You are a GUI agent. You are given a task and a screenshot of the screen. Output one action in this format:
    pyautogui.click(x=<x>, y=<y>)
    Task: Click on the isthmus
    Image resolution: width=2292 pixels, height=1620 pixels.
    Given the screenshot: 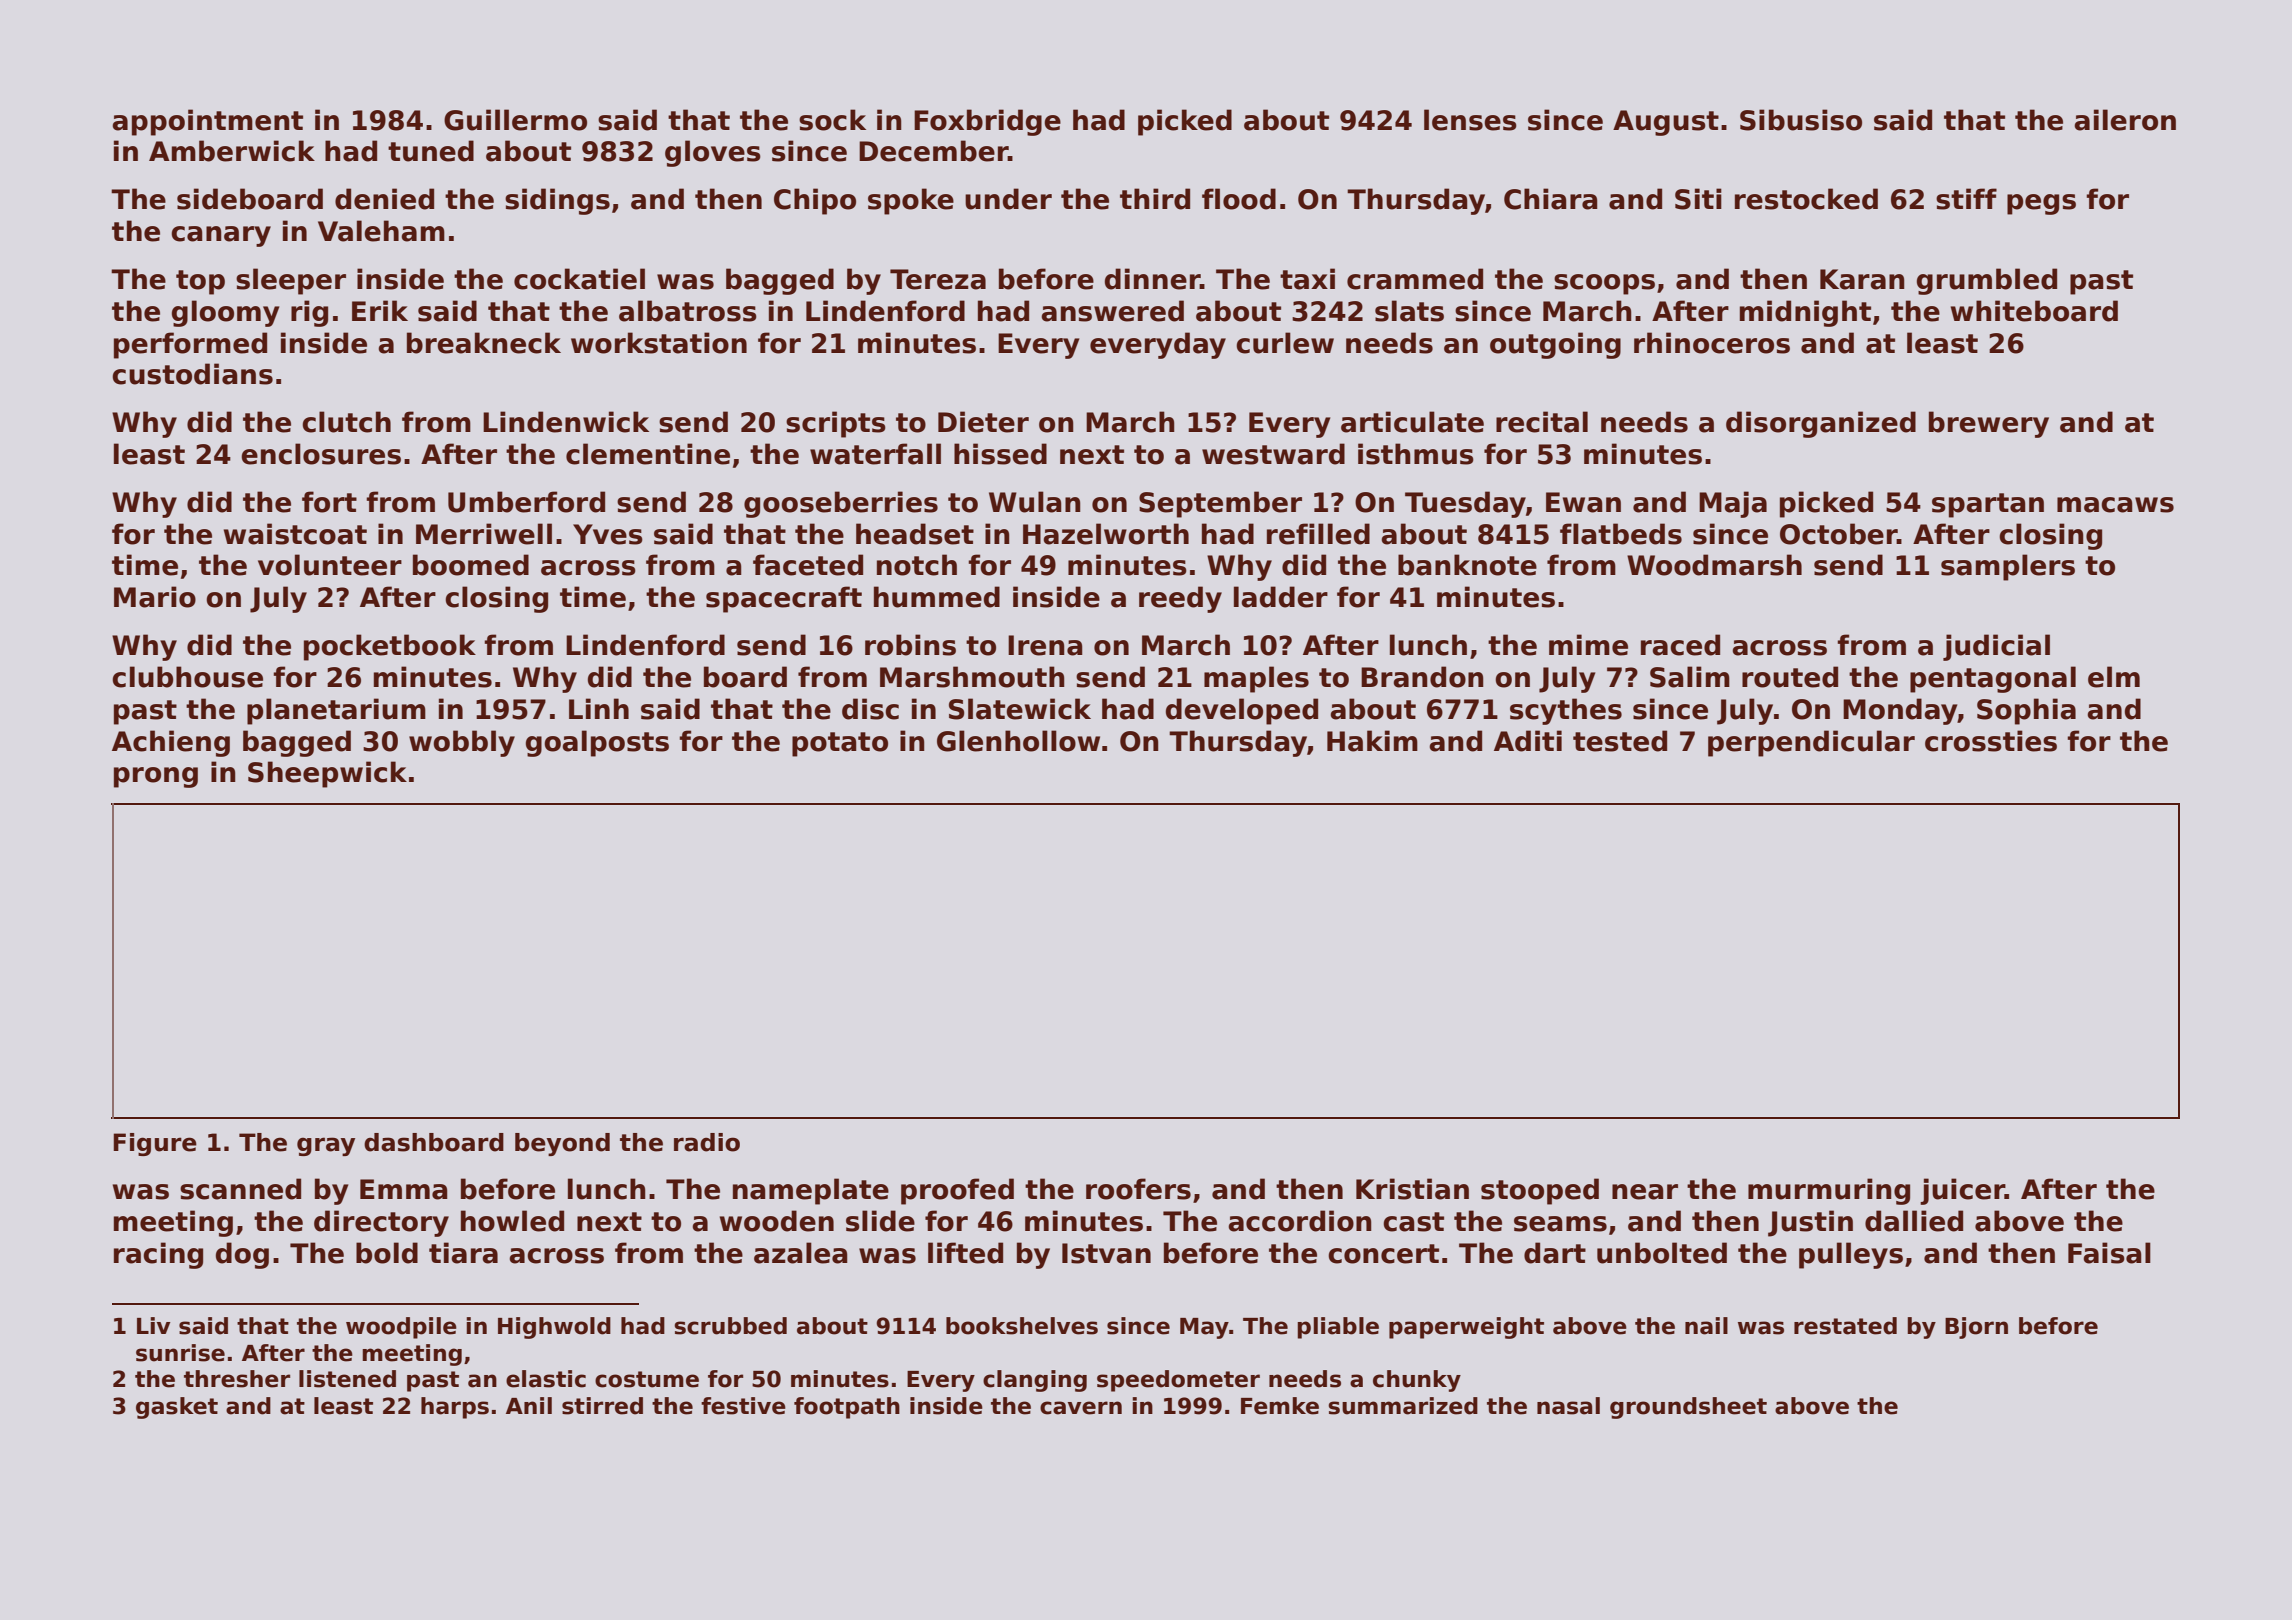 What is the action you would take?
    pyautogui.click(x=1416, y=454)
